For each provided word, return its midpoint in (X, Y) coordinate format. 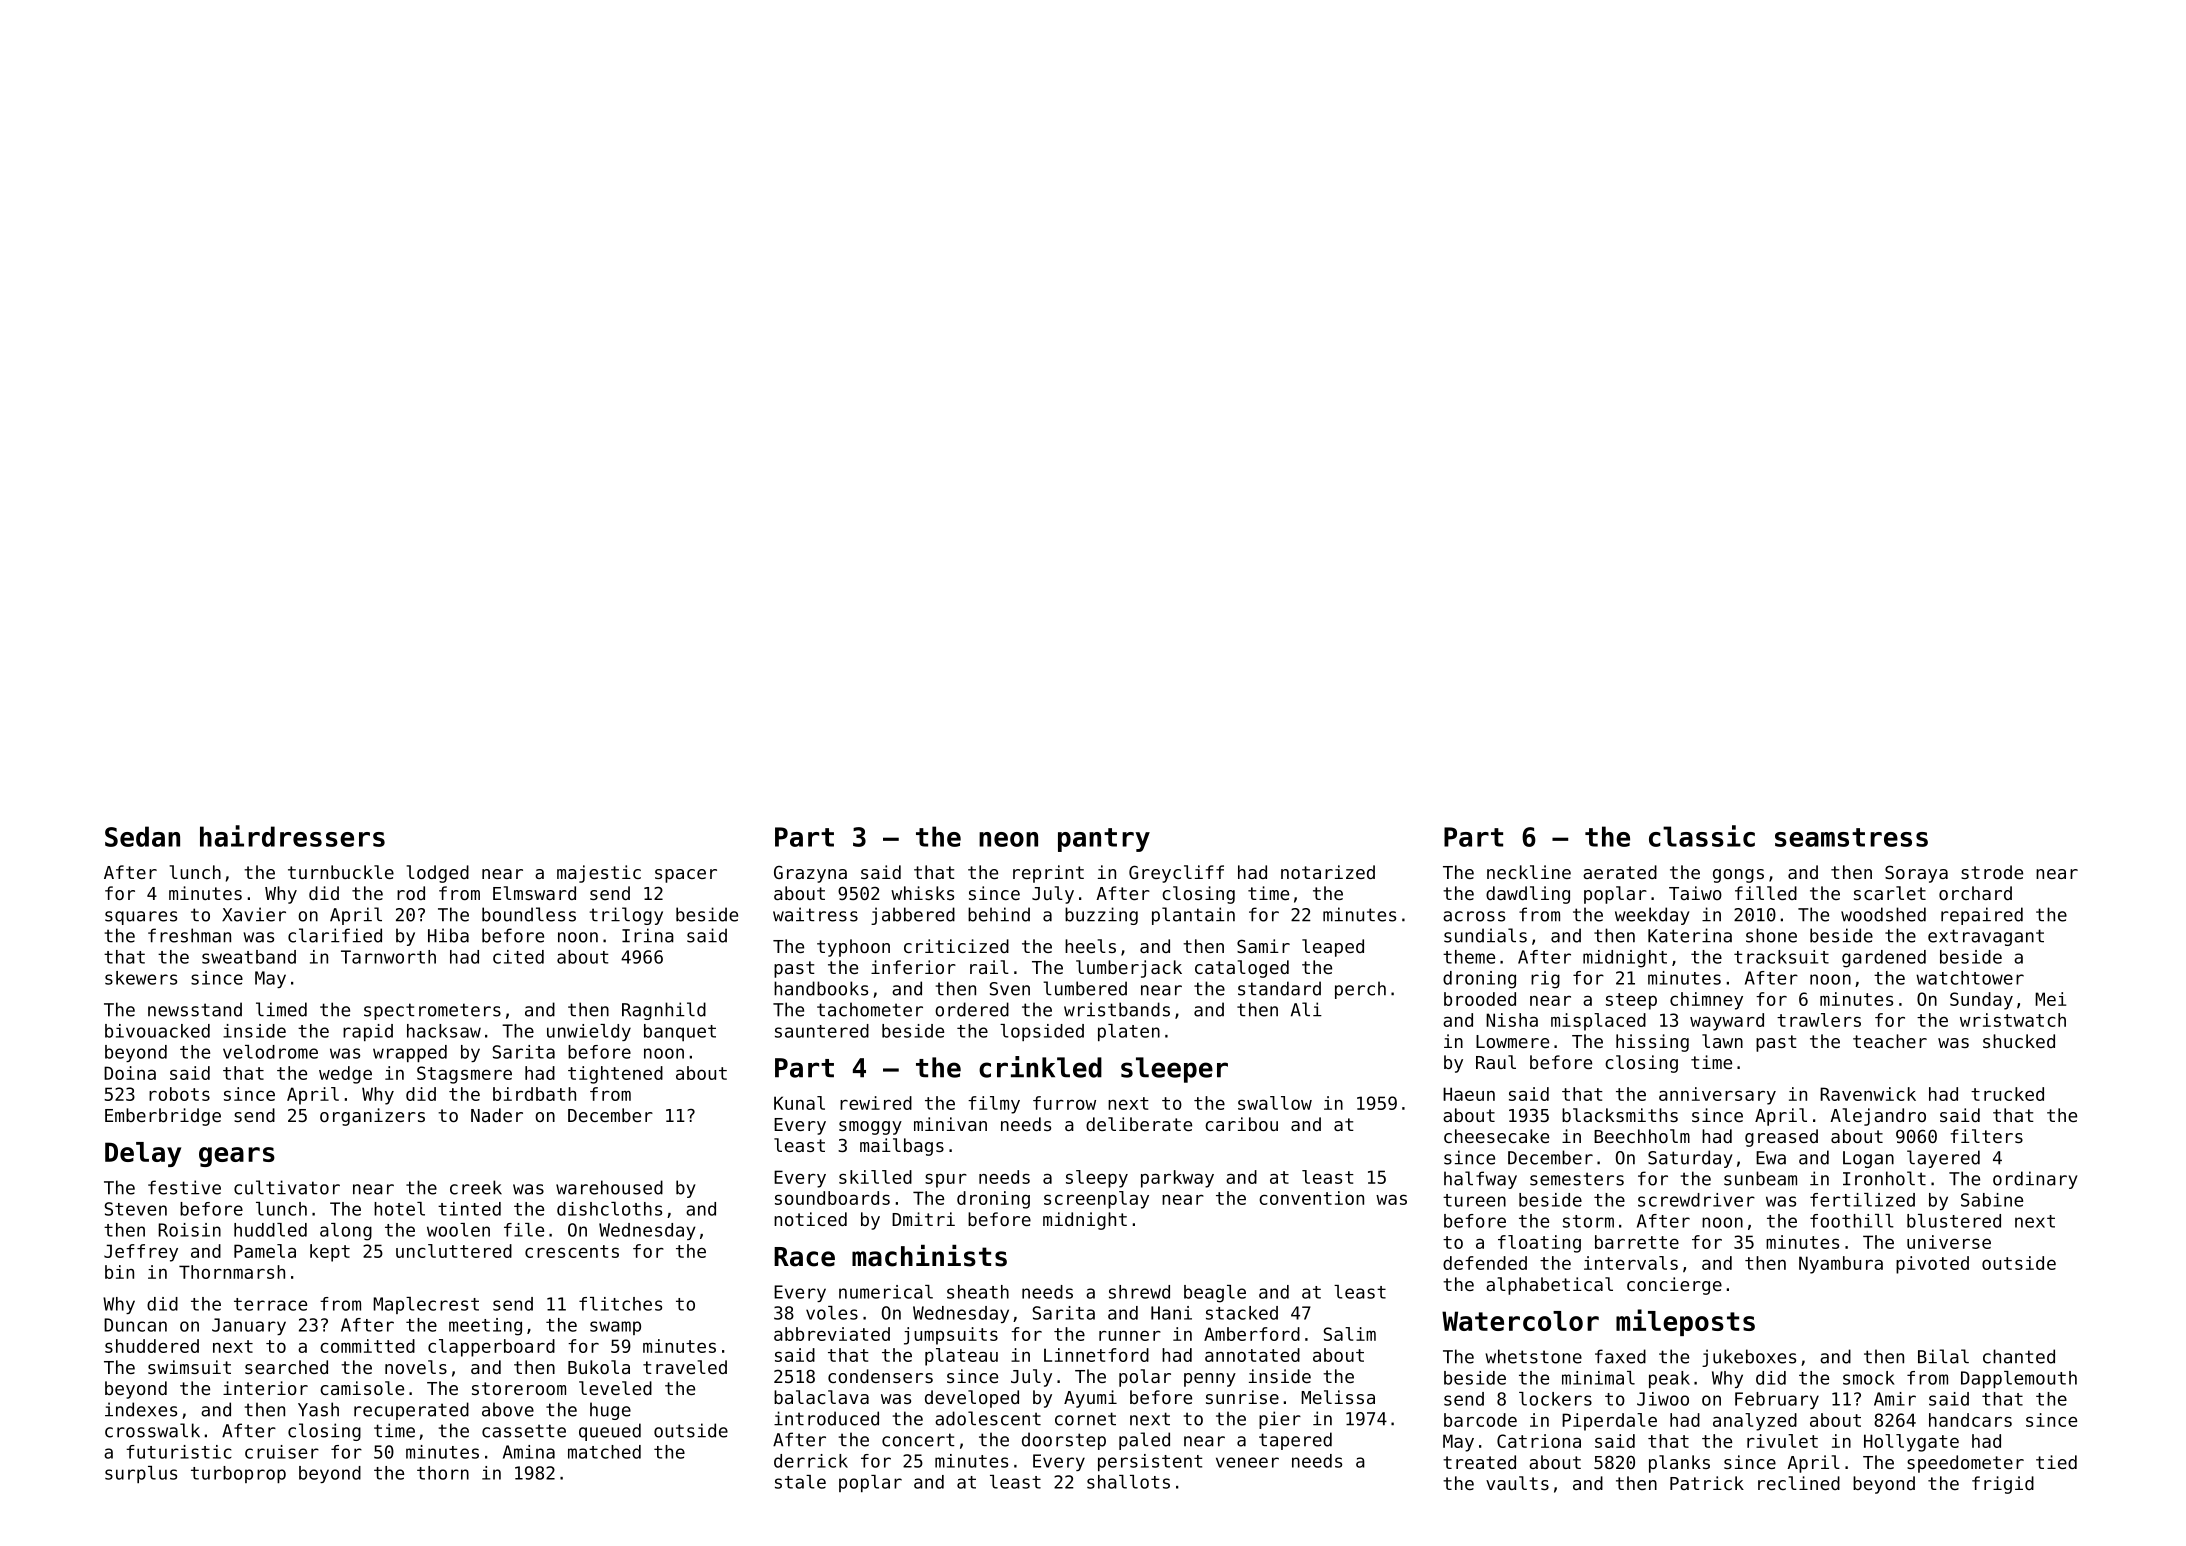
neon (1008, 839)
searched (286, 1367)
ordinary (2035, 1180)
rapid (368, 1032)
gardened (1884, 959)
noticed (810, 1219)
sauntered (822, 1031)
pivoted (1932, 1265)
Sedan (142, 836)
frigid (2003, 1485)
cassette (524, 1431)
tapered (1295, 1441)
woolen (458, 1230)
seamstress (1851, 837)
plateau (961, 1357)
